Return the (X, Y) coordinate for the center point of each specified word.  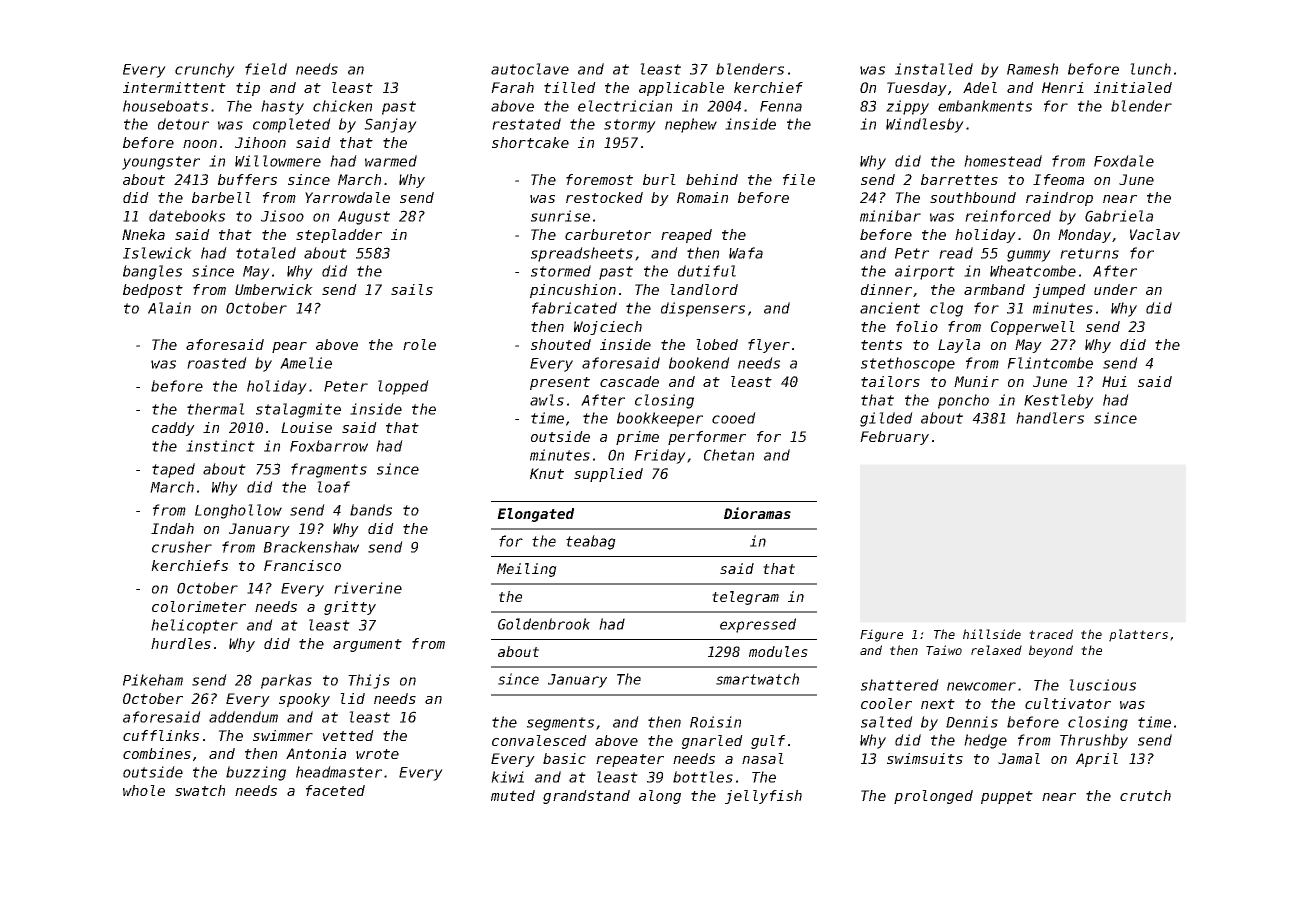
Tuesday (917, 89)
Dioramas (757, 513)
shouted (561, 344)
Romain (702, 197)
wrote (377, 754)
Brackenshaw (311, 547)
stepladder (339, 236)
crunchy (205, 70)
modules (778, 651)
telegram (745, 598)
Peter (346, 386)
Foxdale (1124, 161)
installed (934, 69)
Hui (1114, 381)
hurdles (181, 643)
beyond (1051, 651)
